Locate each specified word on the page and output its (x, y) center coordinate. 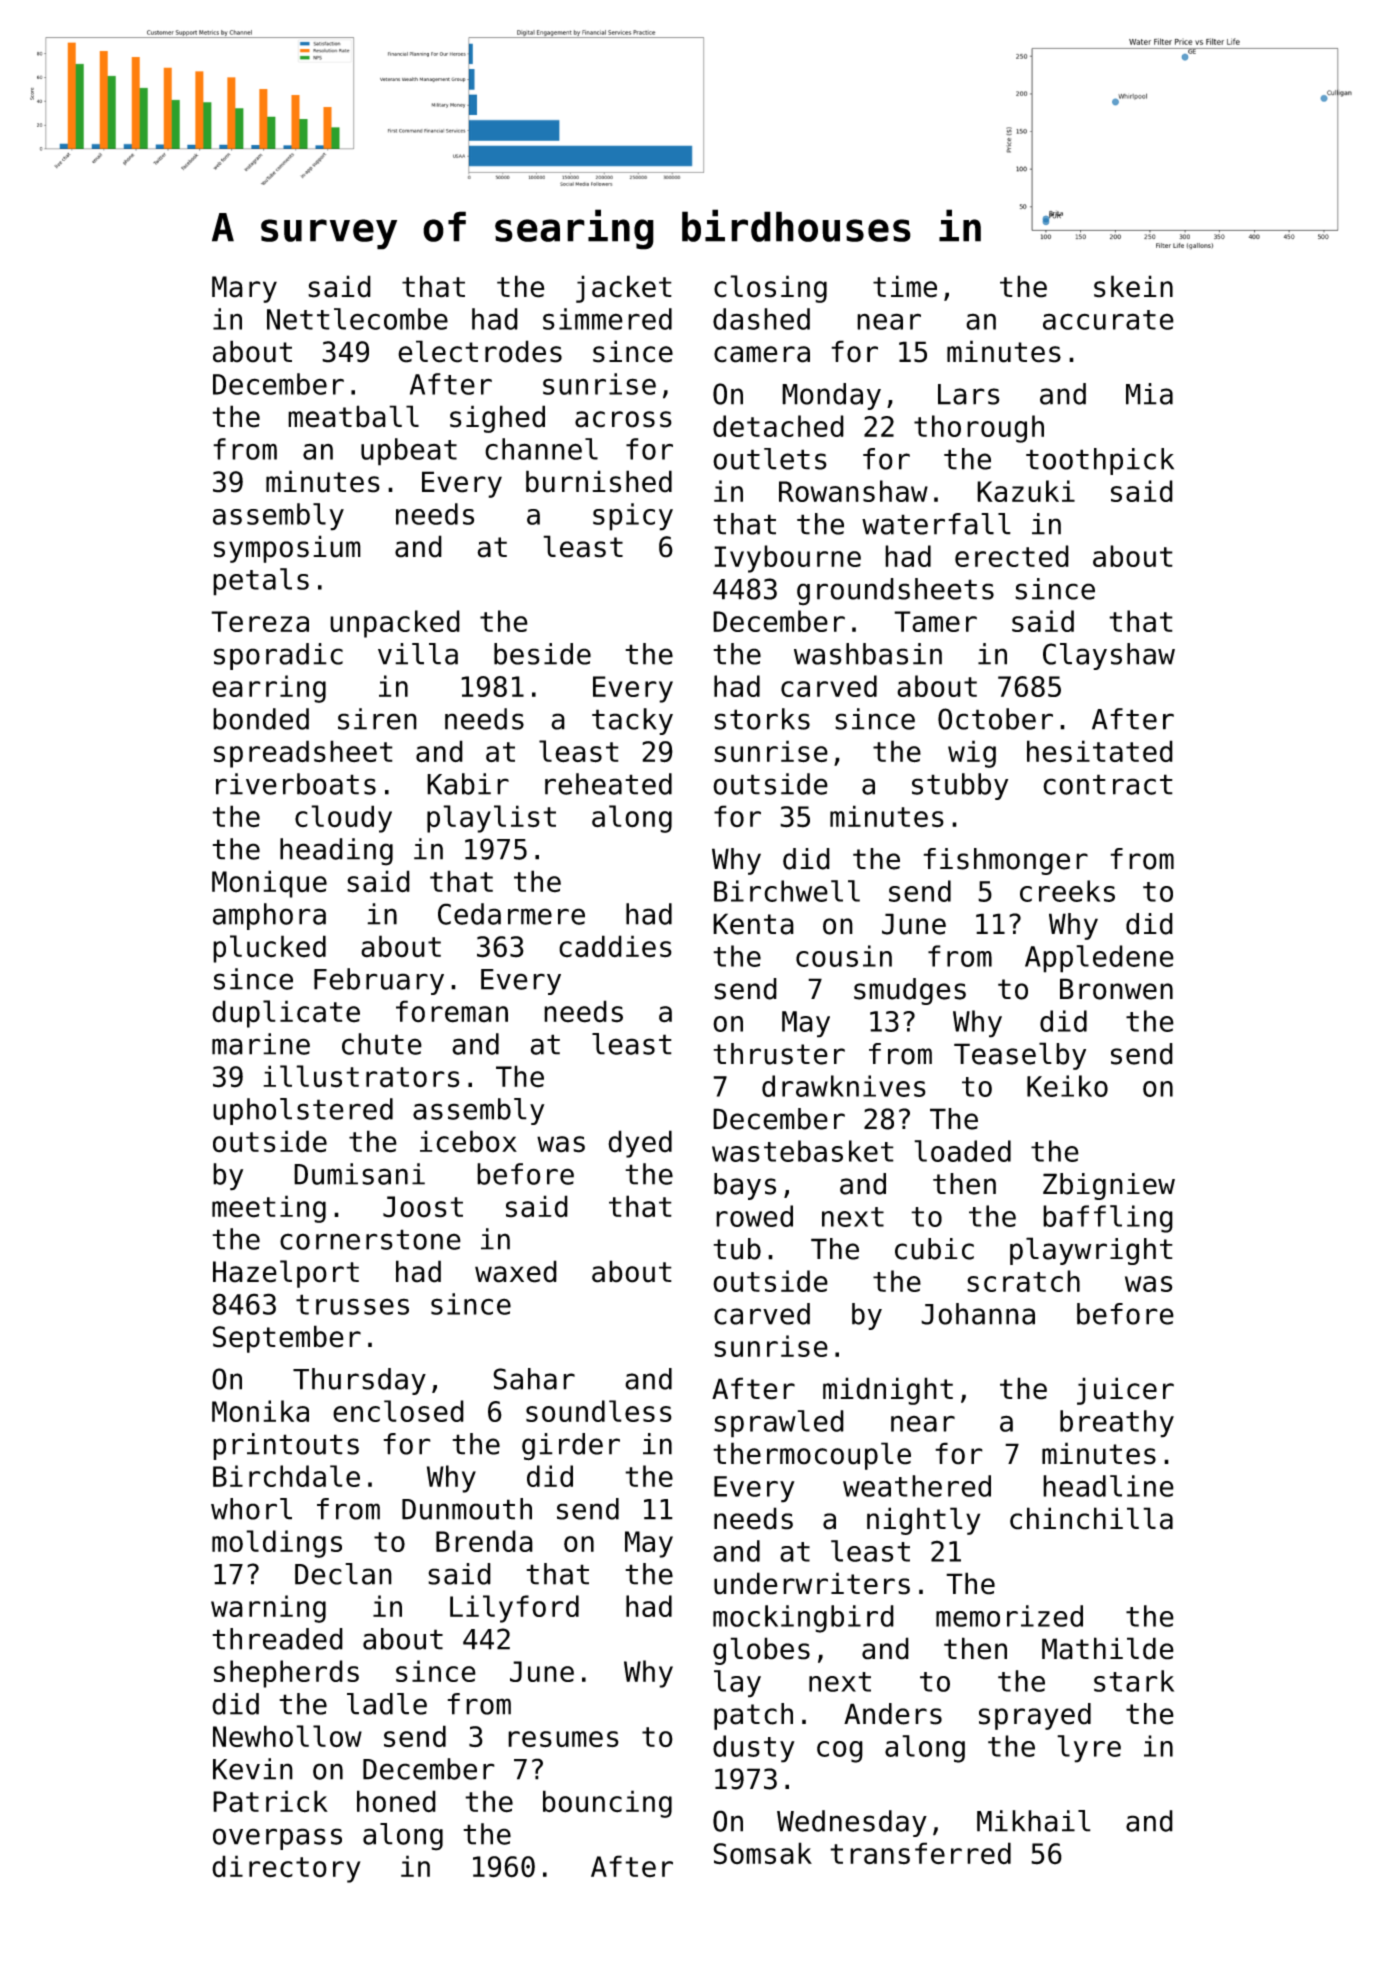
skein (1133, 286)
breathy (1117, 1424)
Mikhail (1034, 1821)
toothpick (1100, 461)
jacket (624, 289)
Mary (244, 289)
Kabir (468, 784)
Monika (260, 1411)
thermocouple (812, 1456)
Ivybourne (787, 559)
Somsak (762, 1853)
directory (286, 1869)
